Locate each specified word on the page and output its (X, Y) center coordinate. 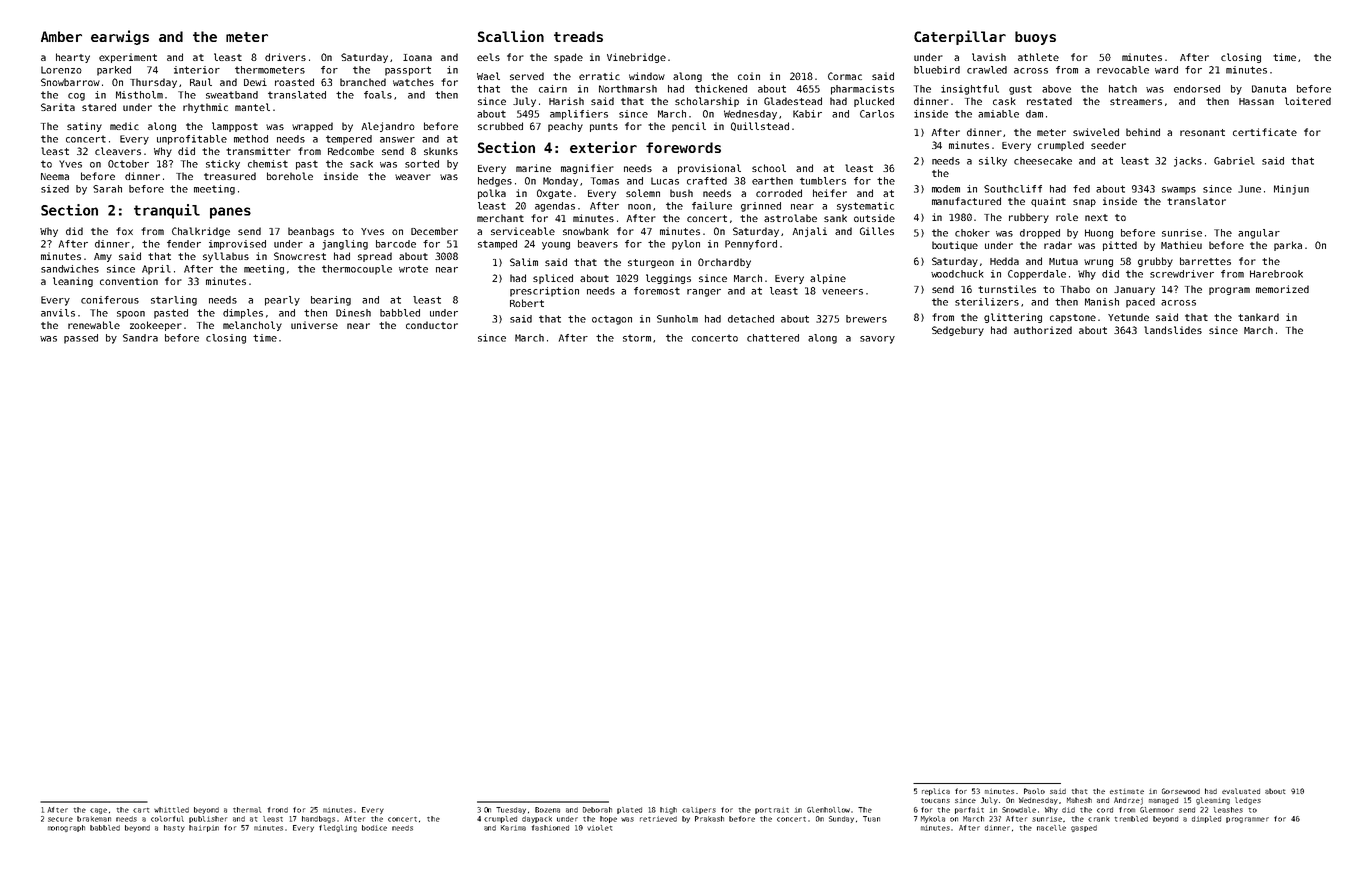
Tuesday (511, 810)
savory (877, 340)
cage (98, 811)
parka (1288, 246)
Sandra (140, 338)
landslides (1173, 330)
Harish (566, 101)
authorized (1043, 330)
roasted (294, 82)
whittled (171, 810)
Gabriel (1234, 161)
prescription (544, 292)
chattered (773, 338)
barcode (396, 244)
